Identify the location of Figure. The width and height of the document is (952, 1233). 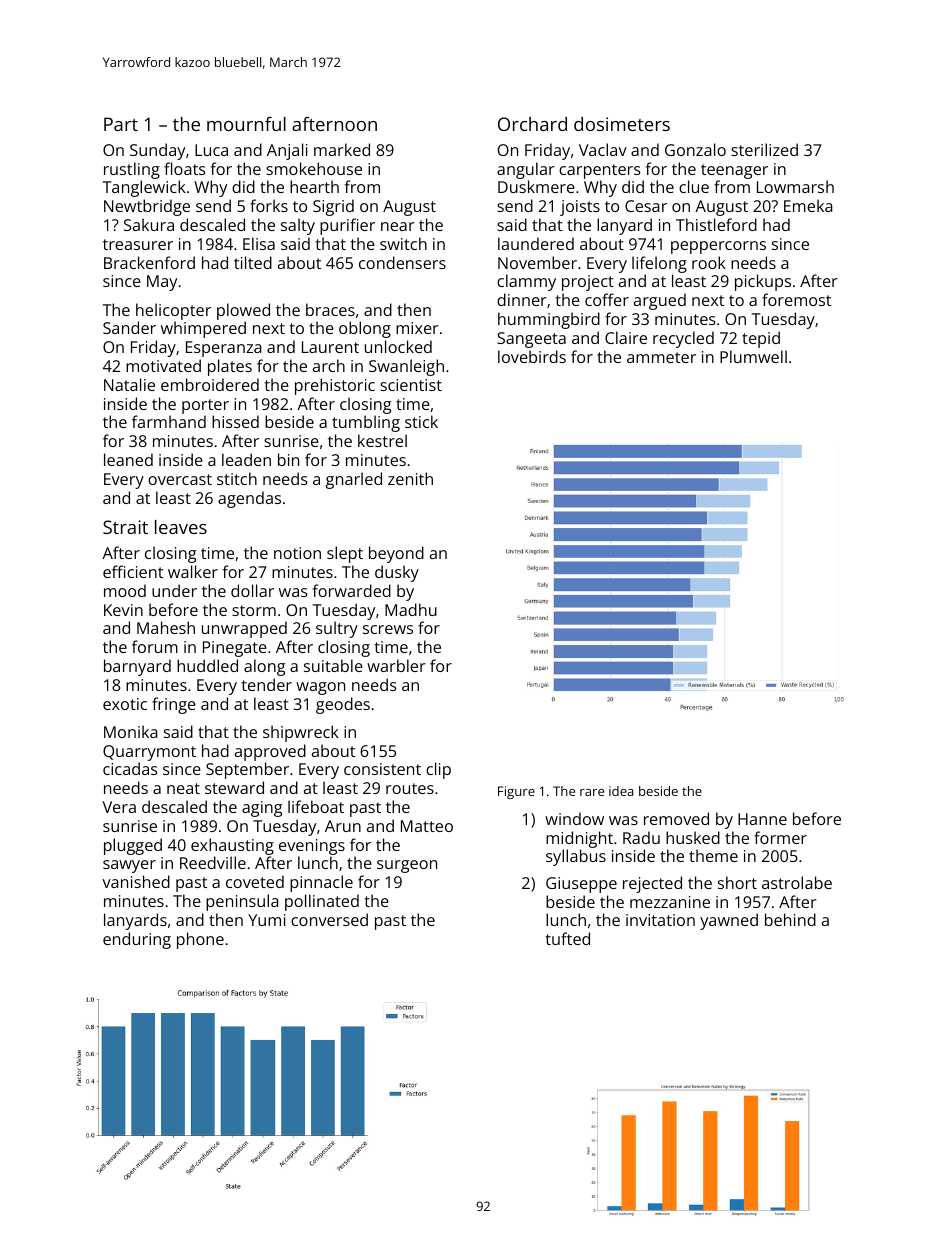
(516, 792).
